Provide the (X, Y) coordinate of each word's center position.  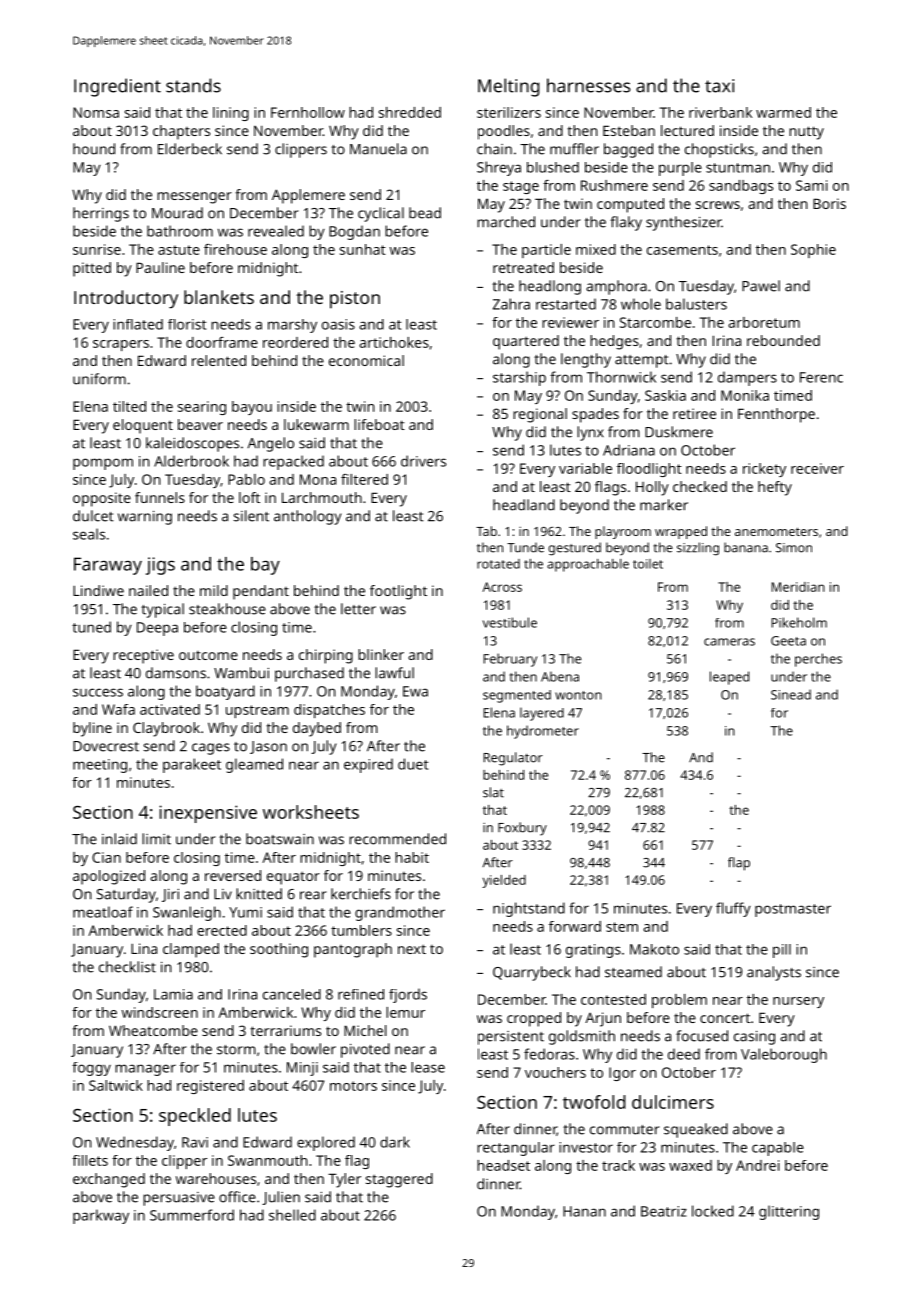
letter (358, 609)
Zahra (511, 304)
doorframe (222, 342)
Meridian (798, 587)
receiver (817, 468)
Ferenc (821, 377)
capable (778, 1149)
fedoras (549, 1054)
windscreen (160, 1012)
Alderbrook (191, 461)
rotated (498, 564)
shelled (292, 1215)
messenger (194, 198)
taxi (719, 86)
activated (170, 709)
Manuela (378, 149)
